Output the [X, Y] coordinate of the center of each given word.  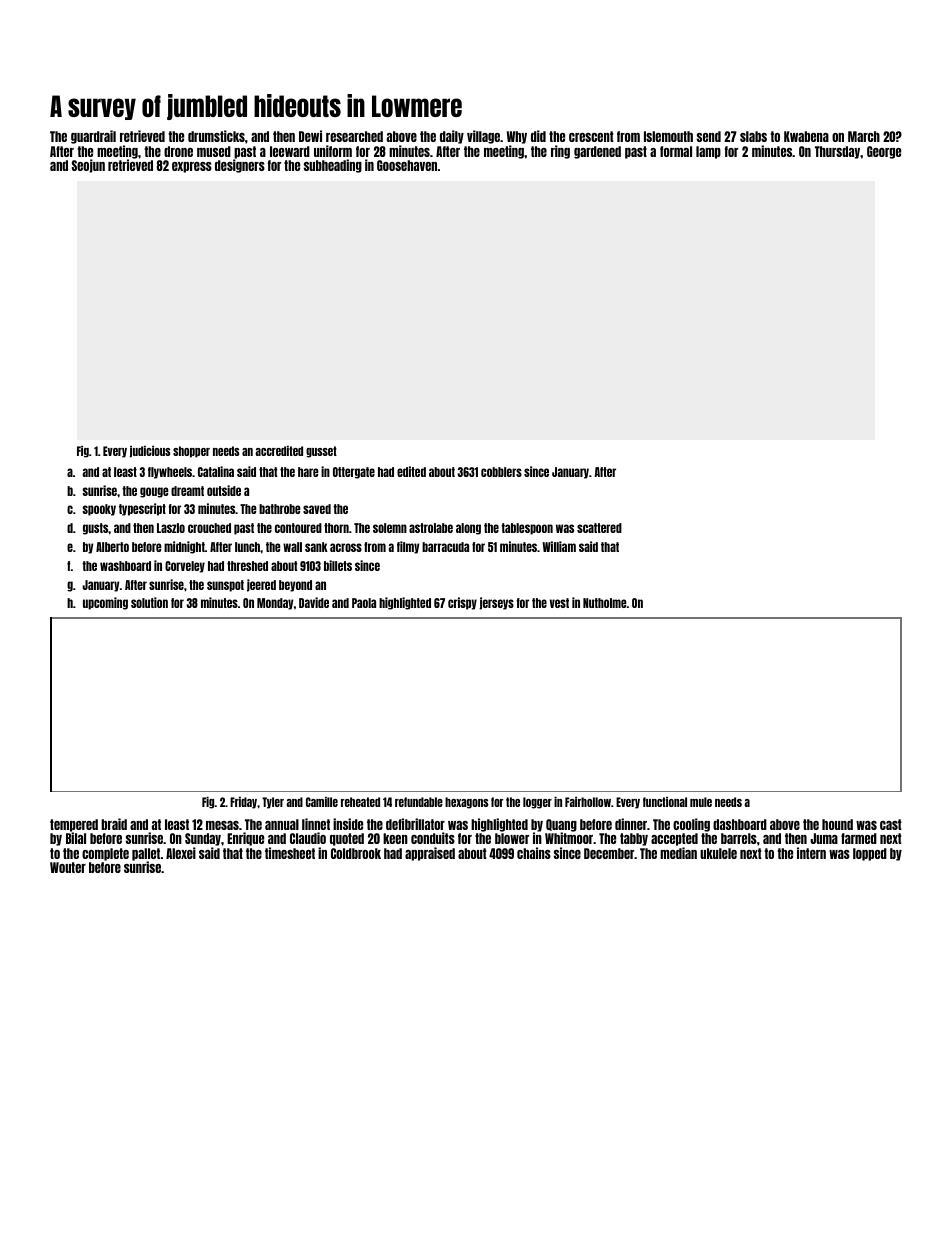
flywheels [170, 473]
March [864, 136]
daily [452, 137]
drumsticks [216, 136]
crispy [462, 603]
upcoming [105, 603]
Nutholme [605, 603]
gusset [321, 452]
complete [105, 854]
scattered [599, 528]
